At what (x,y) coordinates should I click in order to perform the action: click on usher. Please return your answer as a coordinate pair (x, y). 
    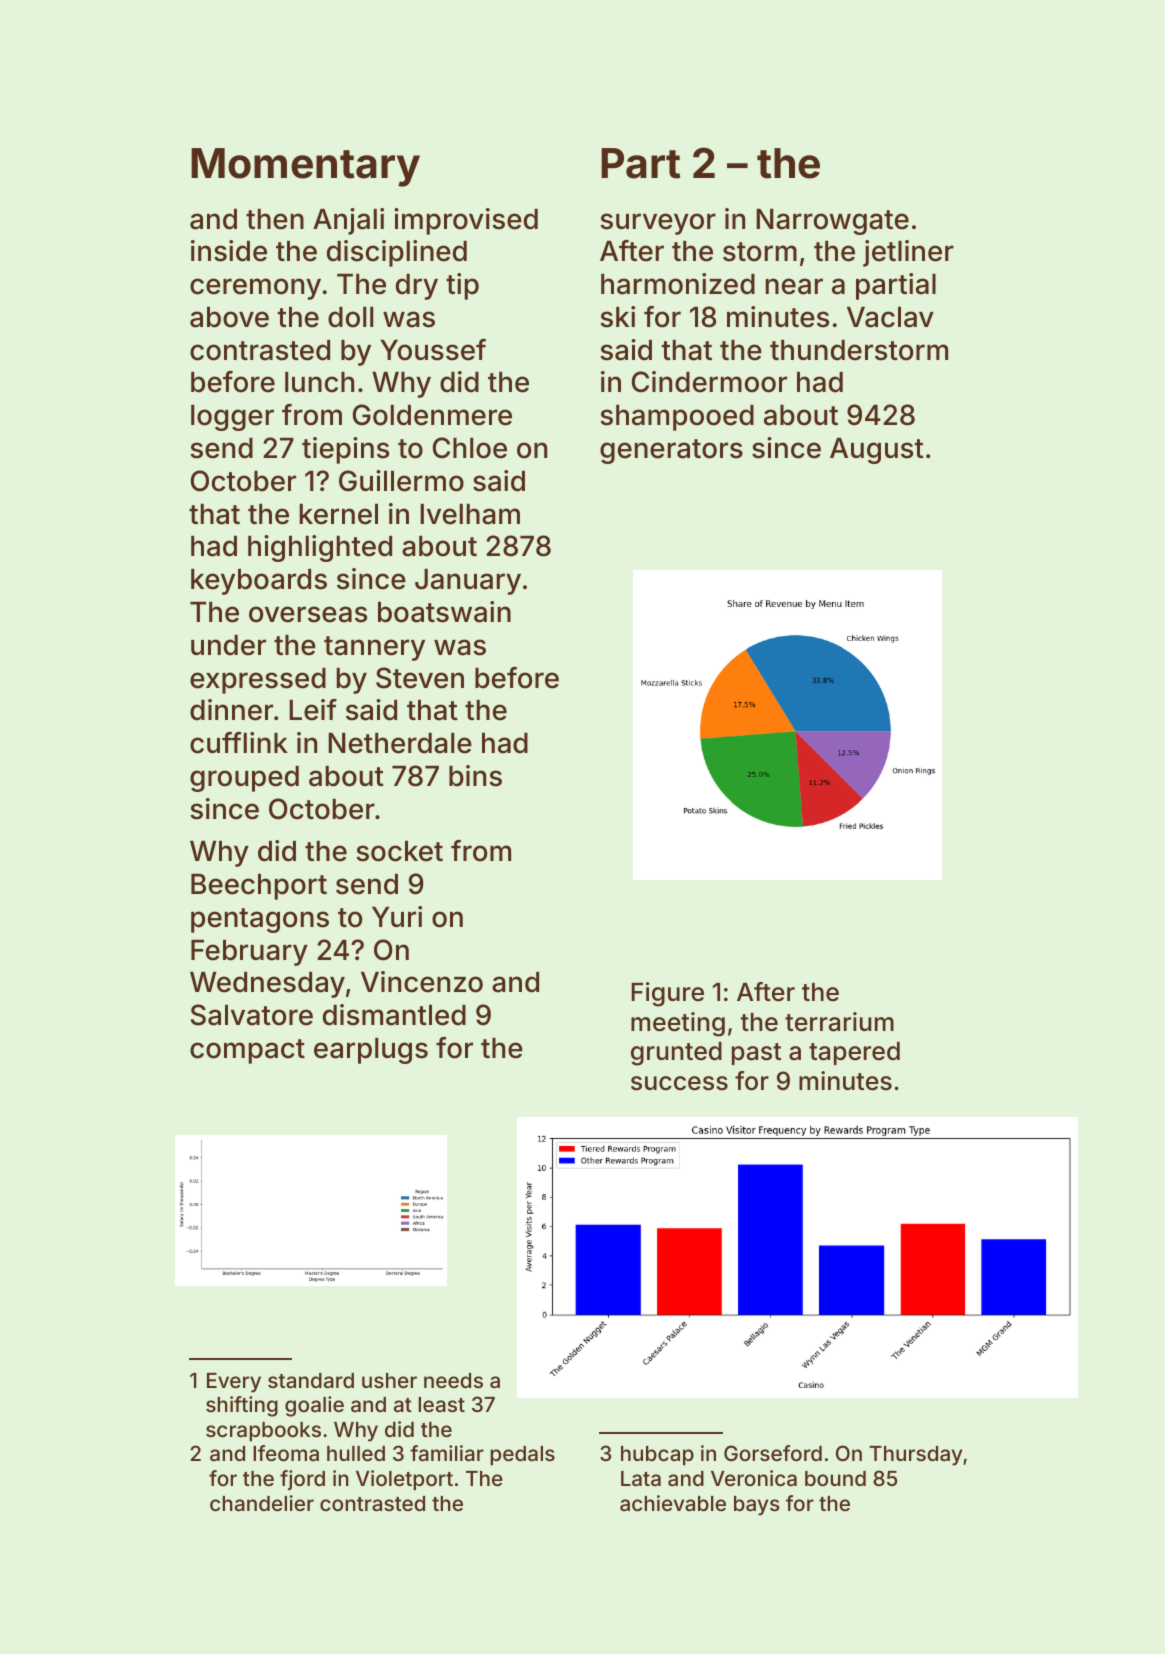
    Looking at the image, I should click on (389, 1380).
